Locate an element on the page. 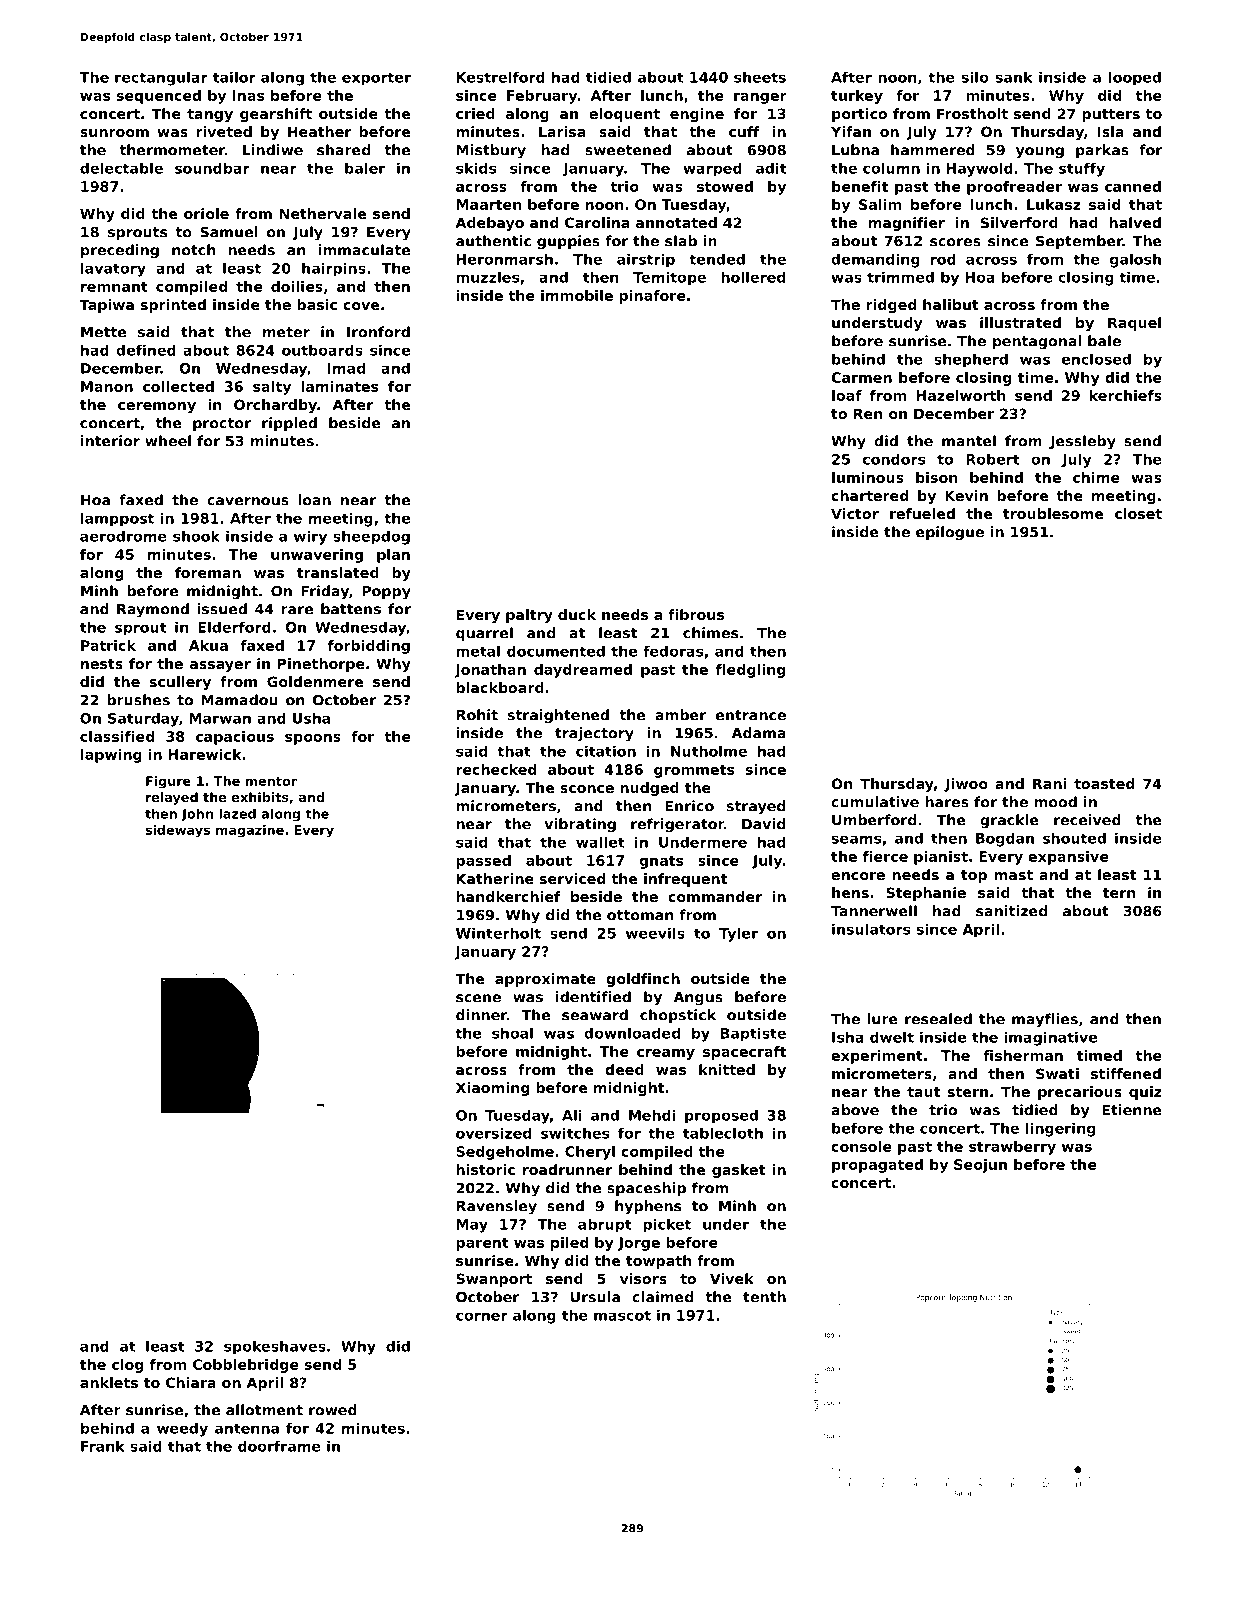  resealed is located at coordinates (938, 1019).
